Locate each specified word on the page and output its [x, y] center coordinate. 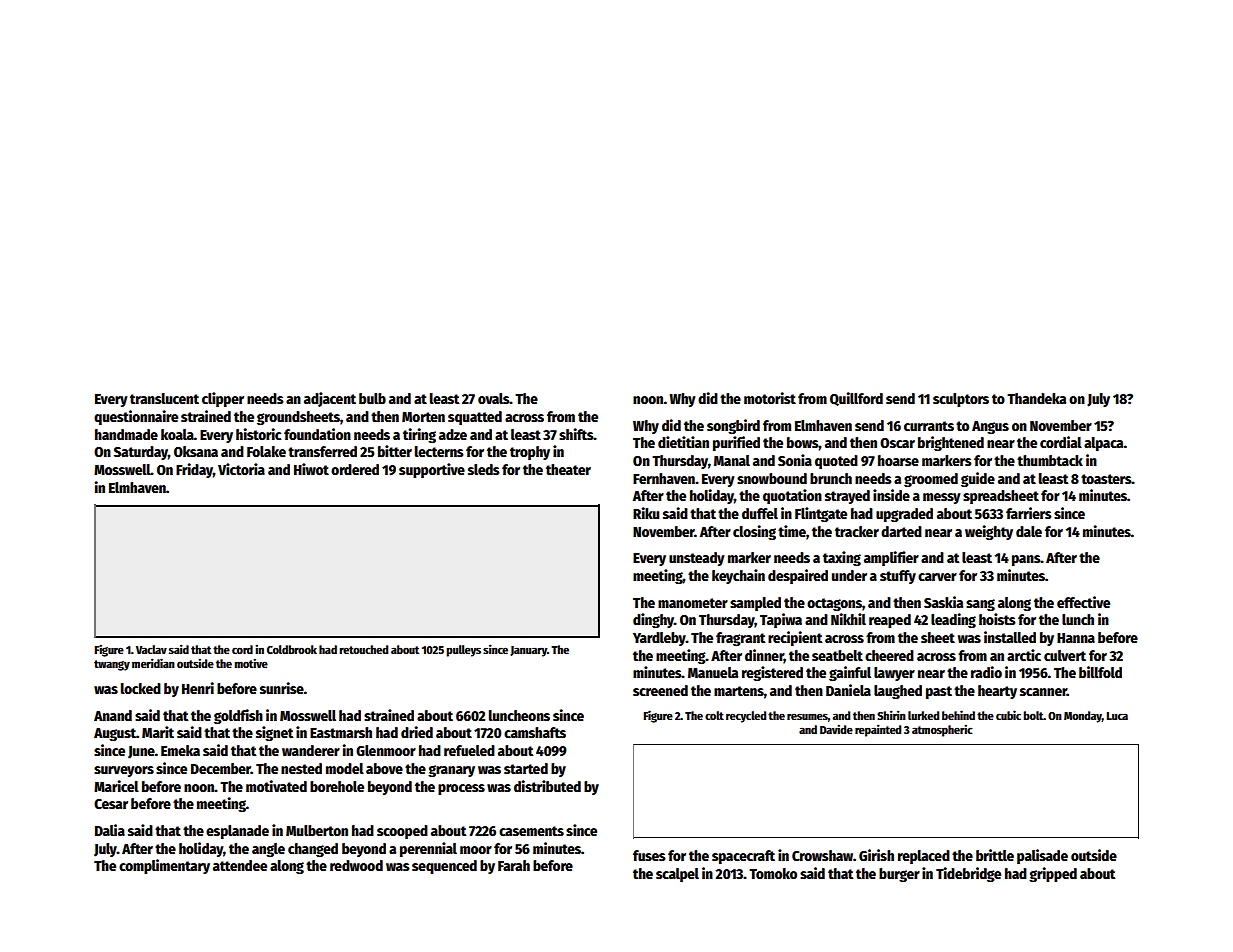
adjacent [330, 399]
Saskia [943, 602]
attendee [240, 865]
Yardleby [659, 639]
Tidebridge [968, 874]
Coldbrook [292, 649]
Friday [194, 470]
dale [1029, 531]
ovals [494, 398]
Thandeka [1036, 398]
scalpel [677, 875]
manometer [693, 603]
